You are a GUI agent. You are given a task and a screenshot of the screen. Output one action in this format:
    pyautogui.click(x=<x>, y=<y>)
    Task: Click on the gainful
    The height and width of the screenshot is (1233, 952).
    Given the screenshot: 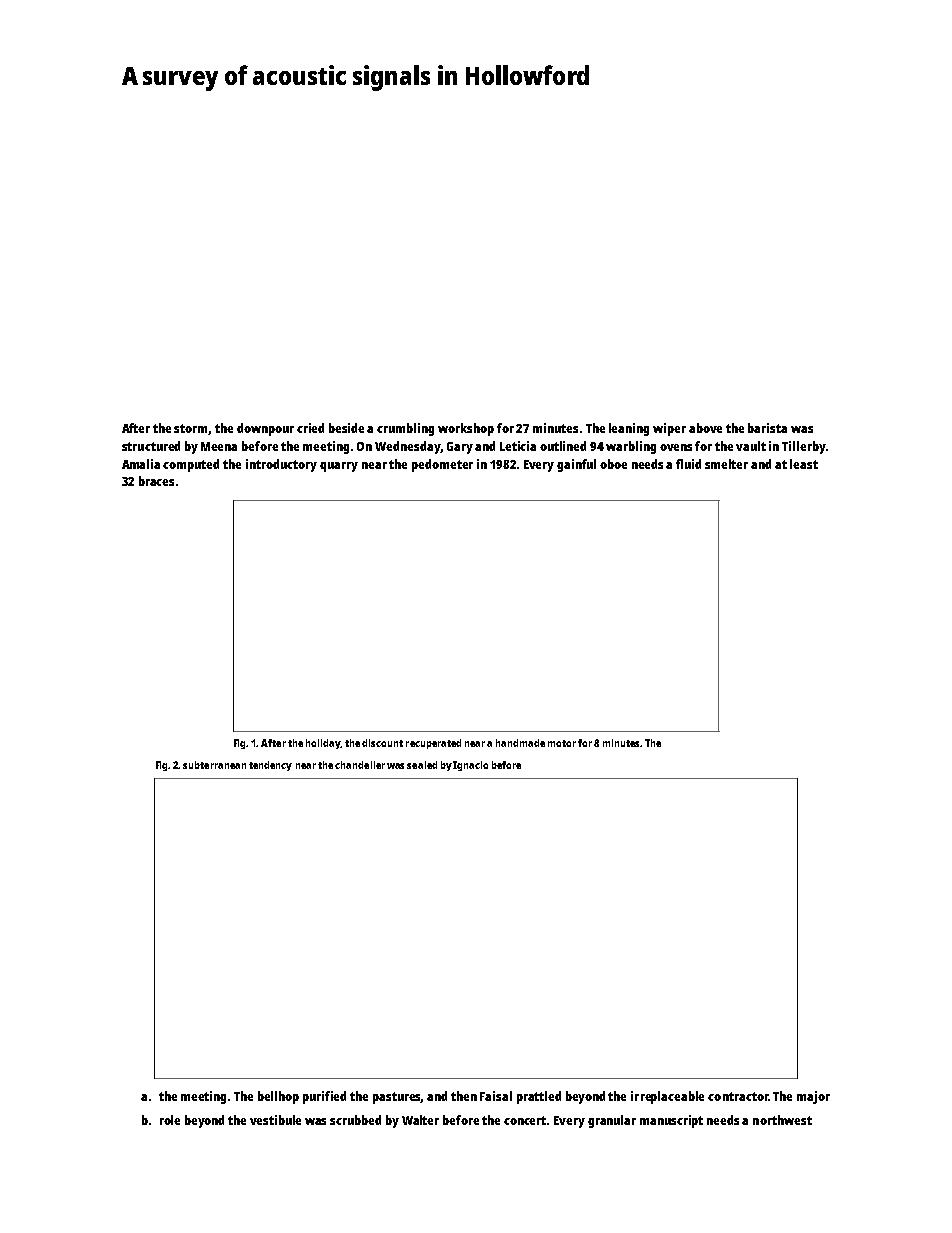 What is the action you would take?
    pyautogui.click(x=576, y=465)
